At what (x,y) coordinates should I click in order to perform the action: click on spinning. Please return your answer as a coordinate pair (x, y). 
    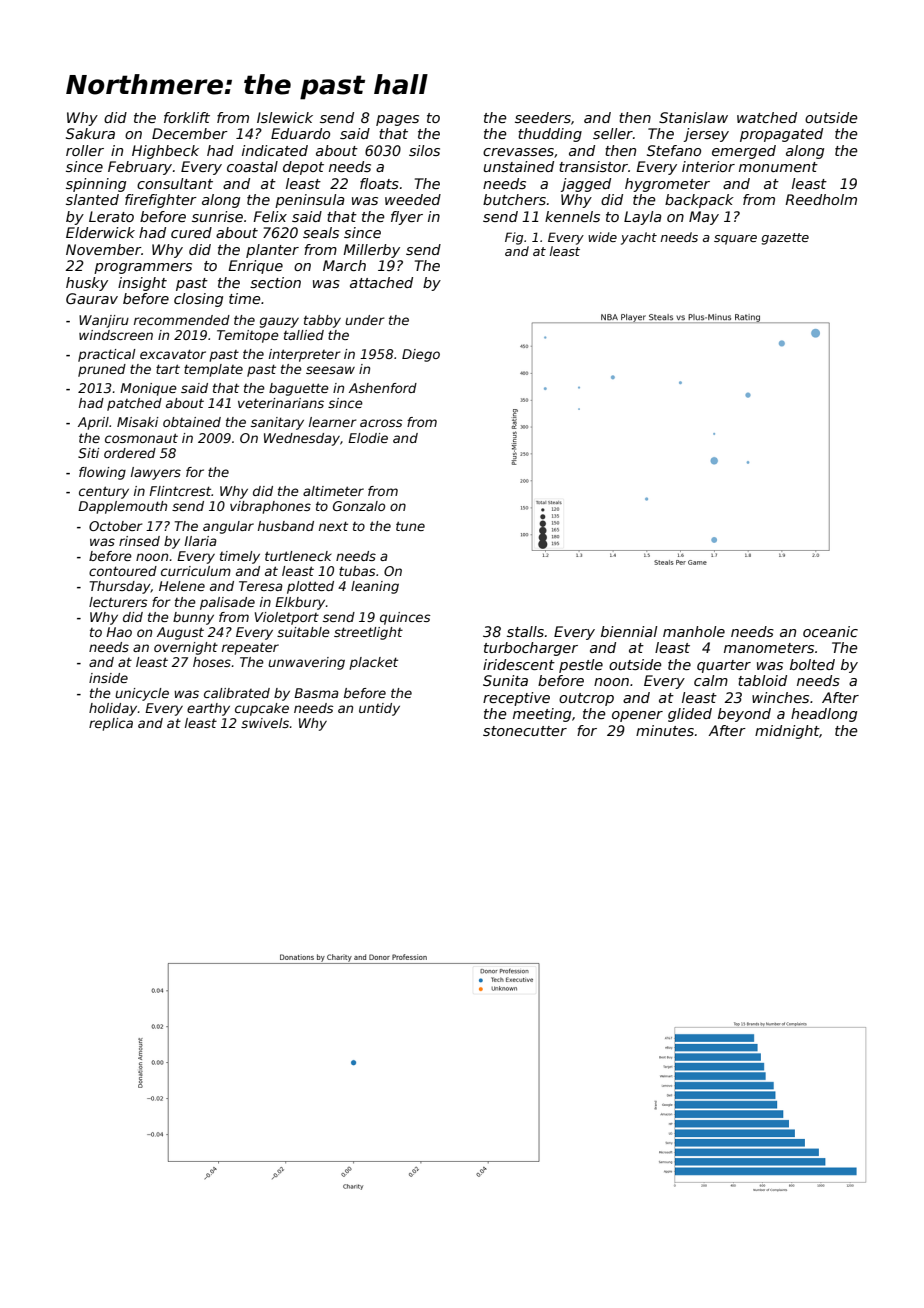
    Looking at the image, I should click on (96, 185).
